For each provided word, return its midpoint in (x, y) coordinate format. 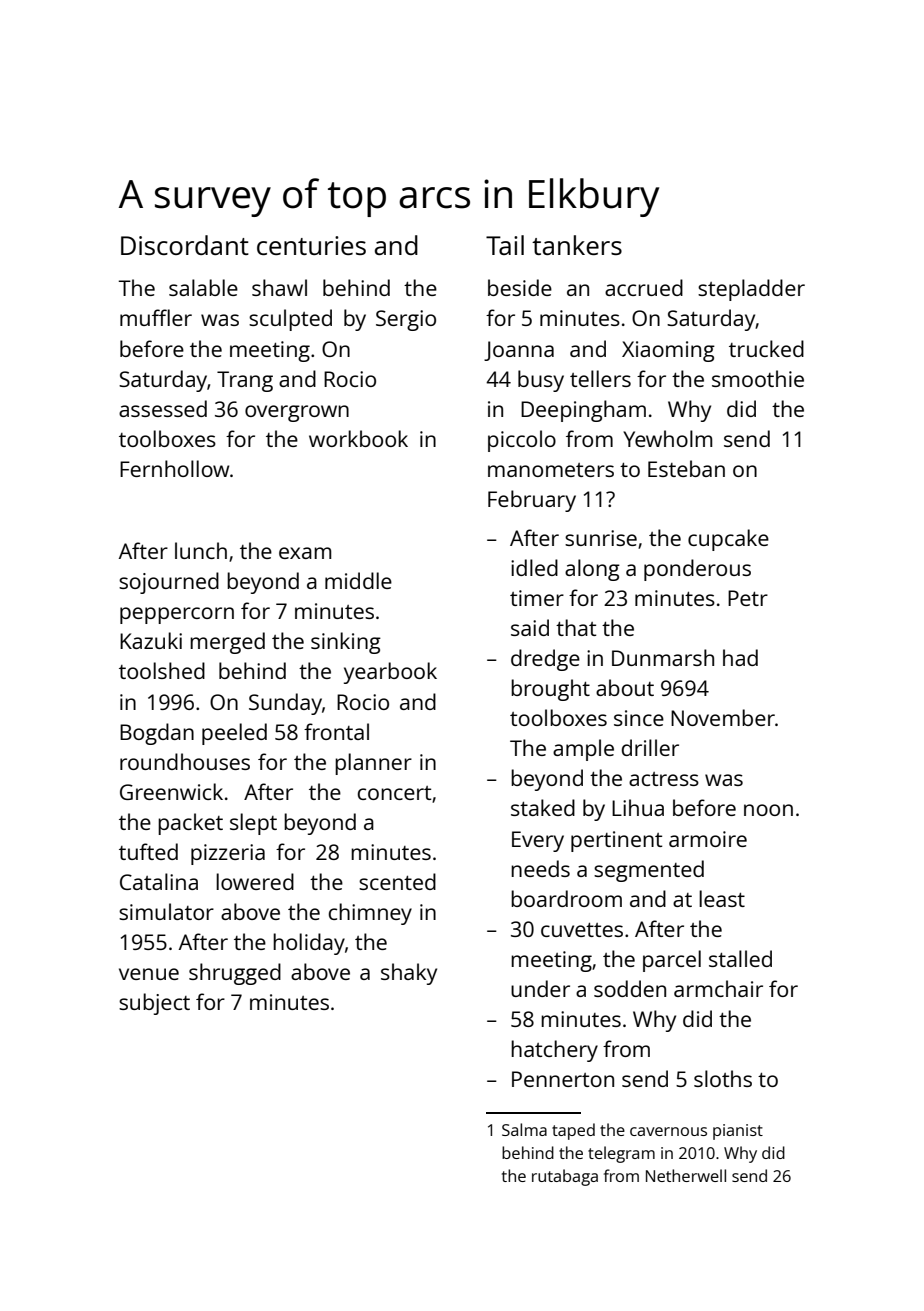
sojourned (169, 583)
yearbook (390, 673)
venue (149, 974)
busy (541, 381)
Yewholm (667, 438)
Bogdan (157, 734)
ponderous (697, 570)
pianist (738, 1132)
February (532, 501)
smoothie (758, 378)
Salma (524, 1129)
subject (154, 1004)
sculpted (290, 320)
